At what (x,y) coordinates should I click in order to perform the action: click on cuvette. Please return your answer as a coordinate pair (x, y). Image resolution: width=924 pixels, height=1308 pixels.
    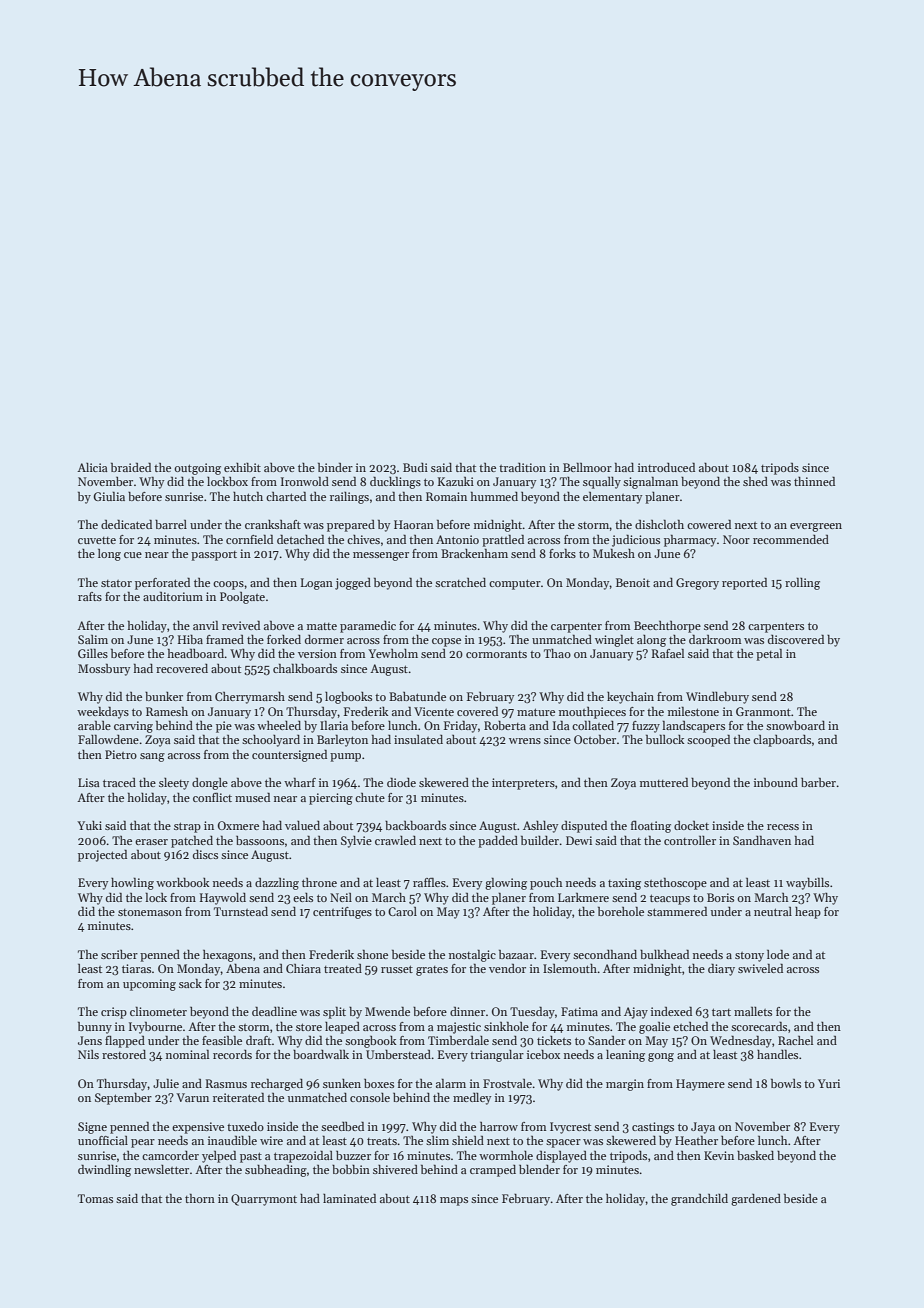
    Looking at the image, I should click on (97, 540).
